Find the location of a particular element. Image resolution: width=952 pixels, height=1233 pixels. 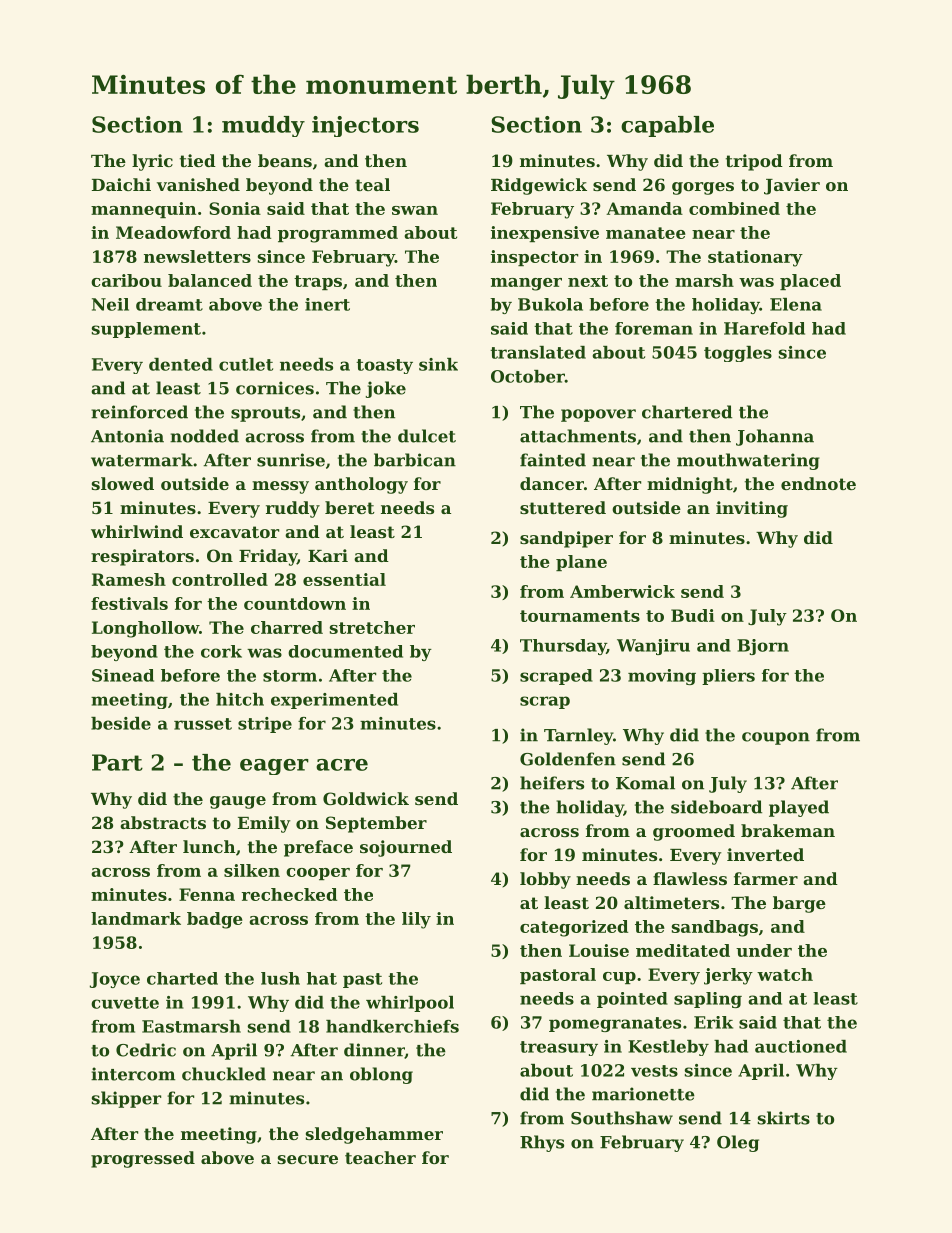

sojourned is located at coordinates (406, 848).
